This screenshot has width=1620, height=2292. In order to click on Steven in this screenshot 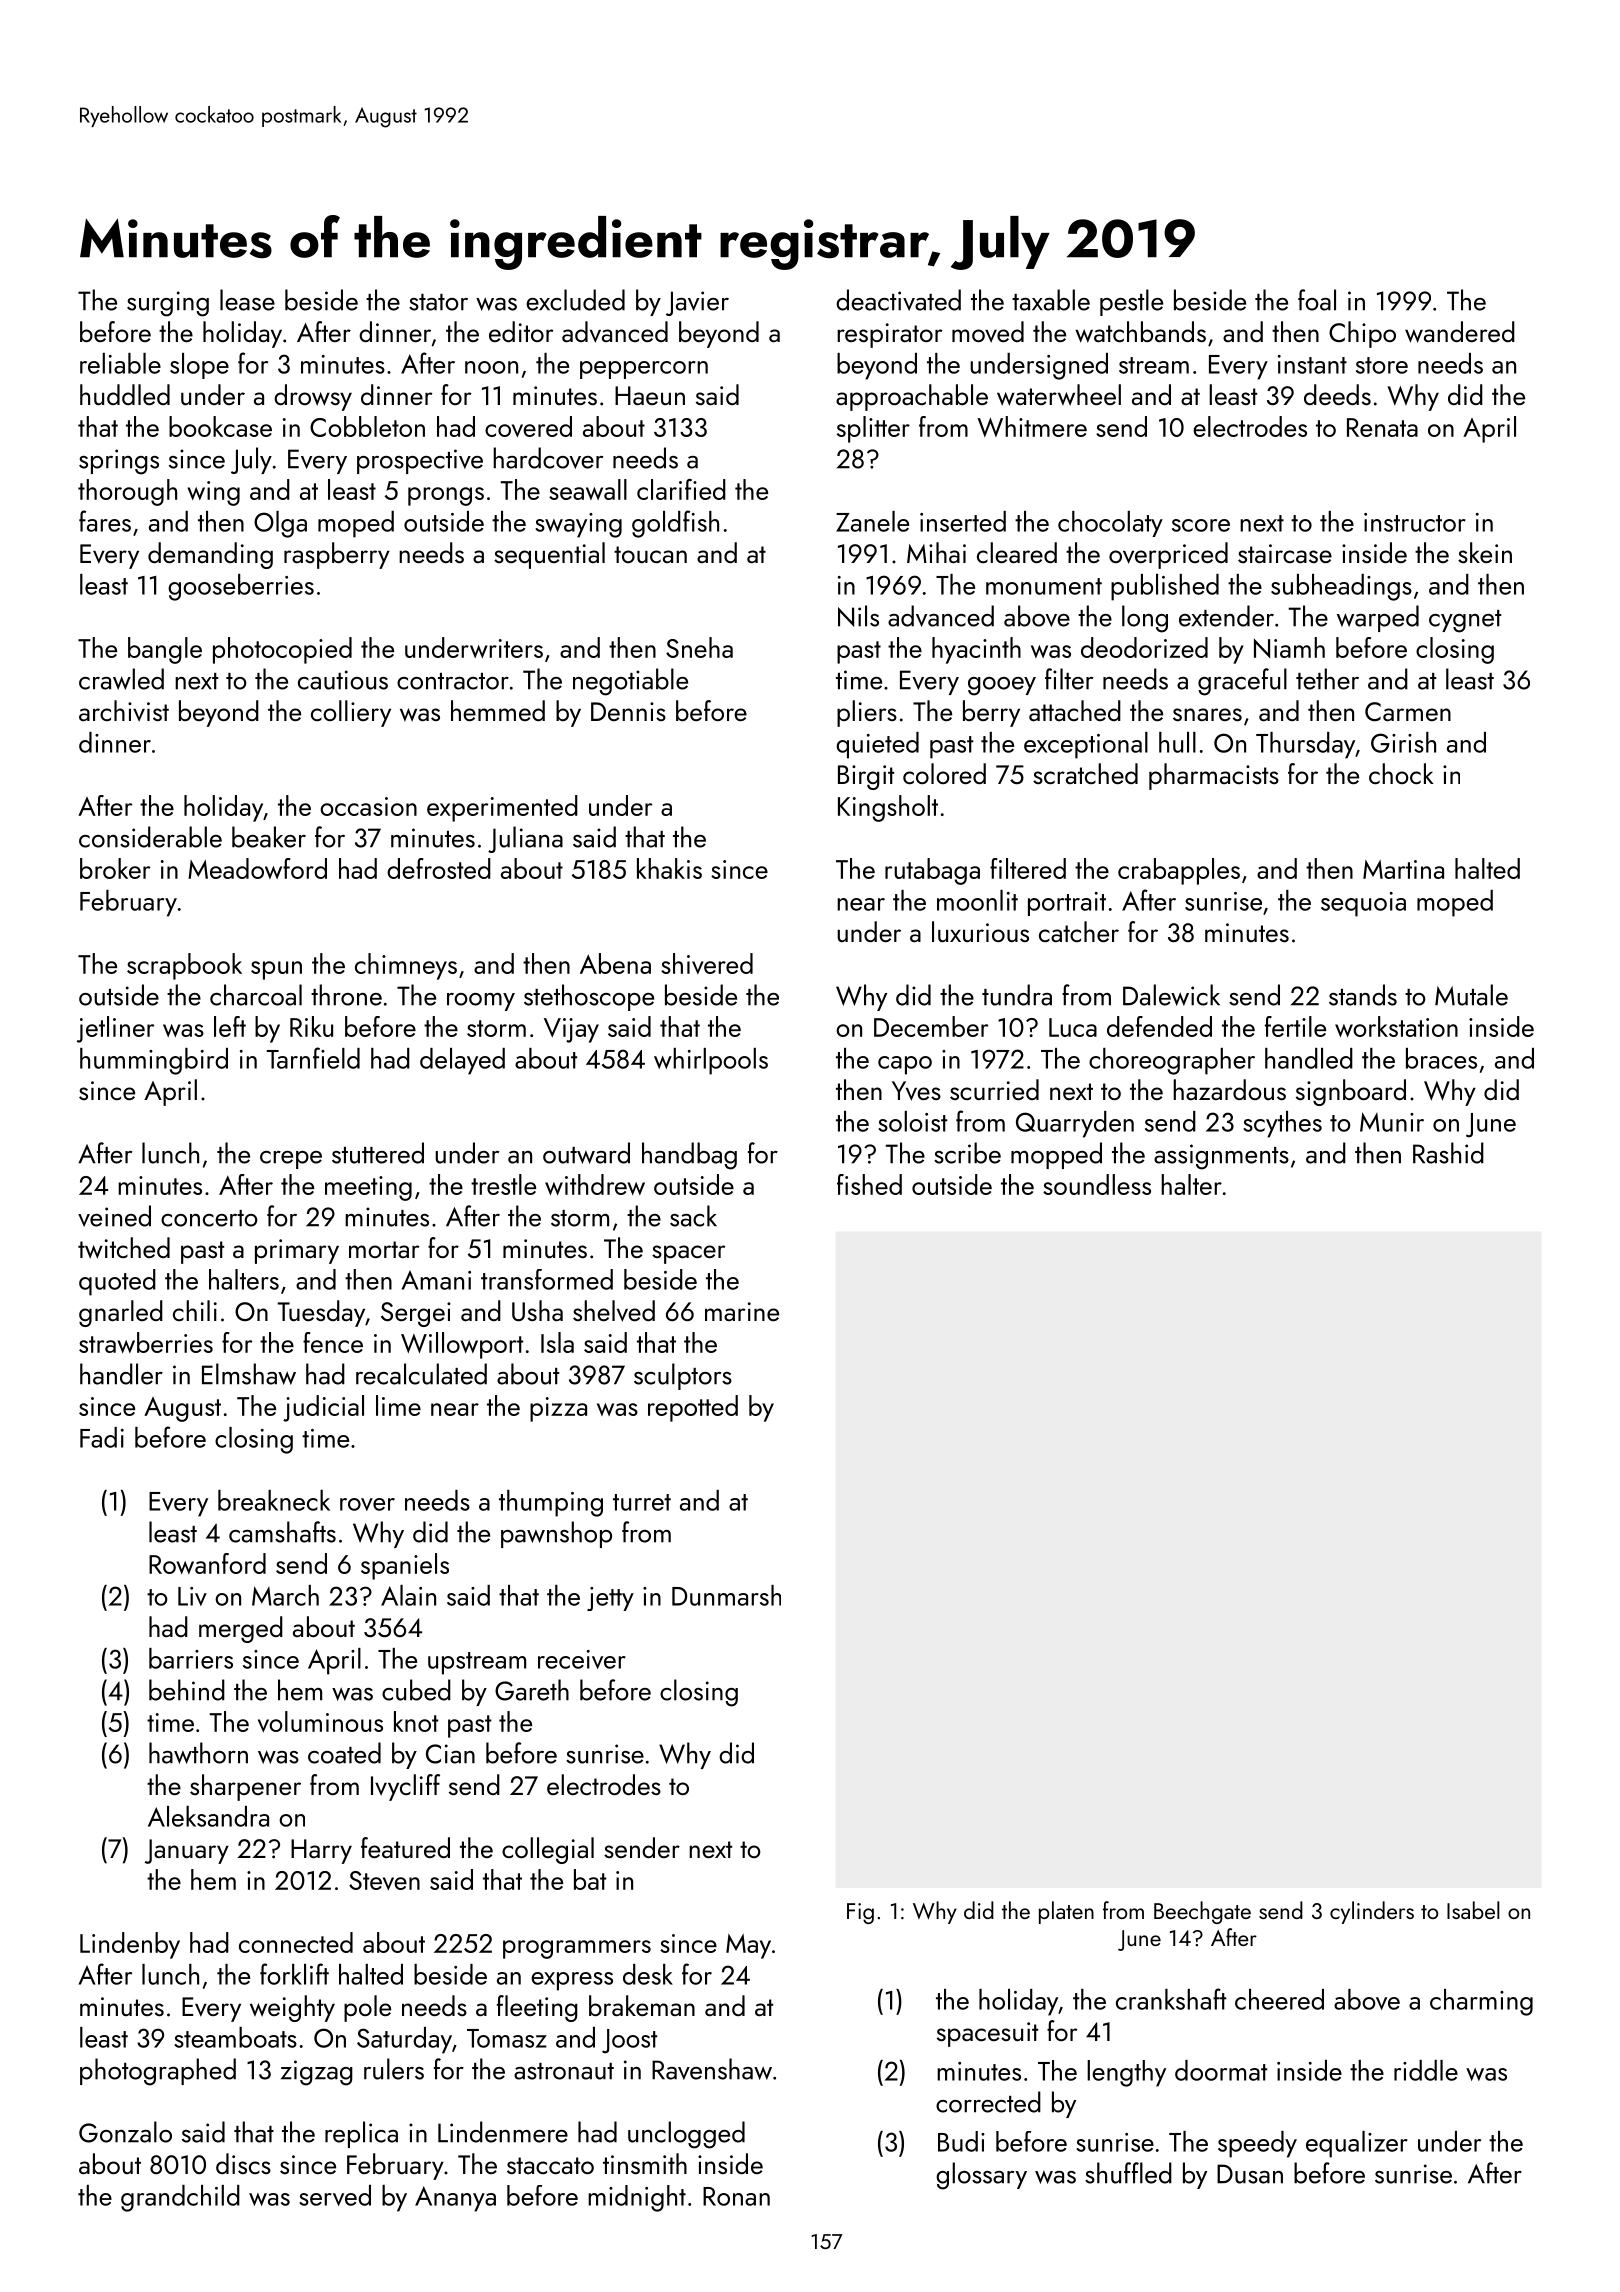, I will do `click(384, 1880)`.
